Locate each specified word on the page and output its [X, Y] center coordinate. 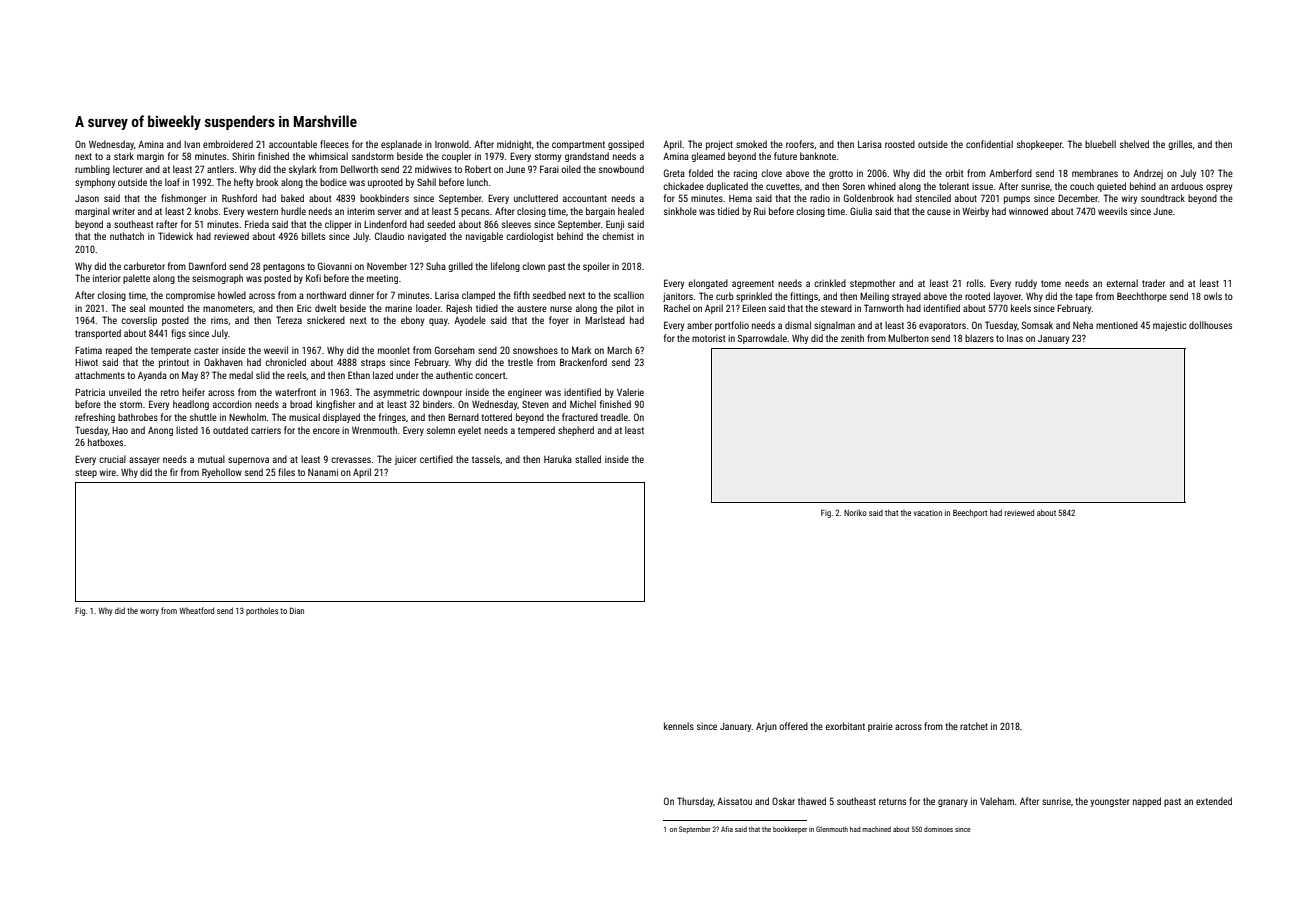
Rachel [677, 308]
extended [1214, 801]
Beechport [970, 513]
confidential [989, 144]
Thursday [695, 802]
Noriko [855, 512]
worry [149, 612]
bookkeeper [790, 830]
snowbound [621, 169]
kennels [679, 726]
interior [107, 278]
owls [1213, 296]
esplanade [401, 145]
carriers [266, 430]
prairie [880, 727]
